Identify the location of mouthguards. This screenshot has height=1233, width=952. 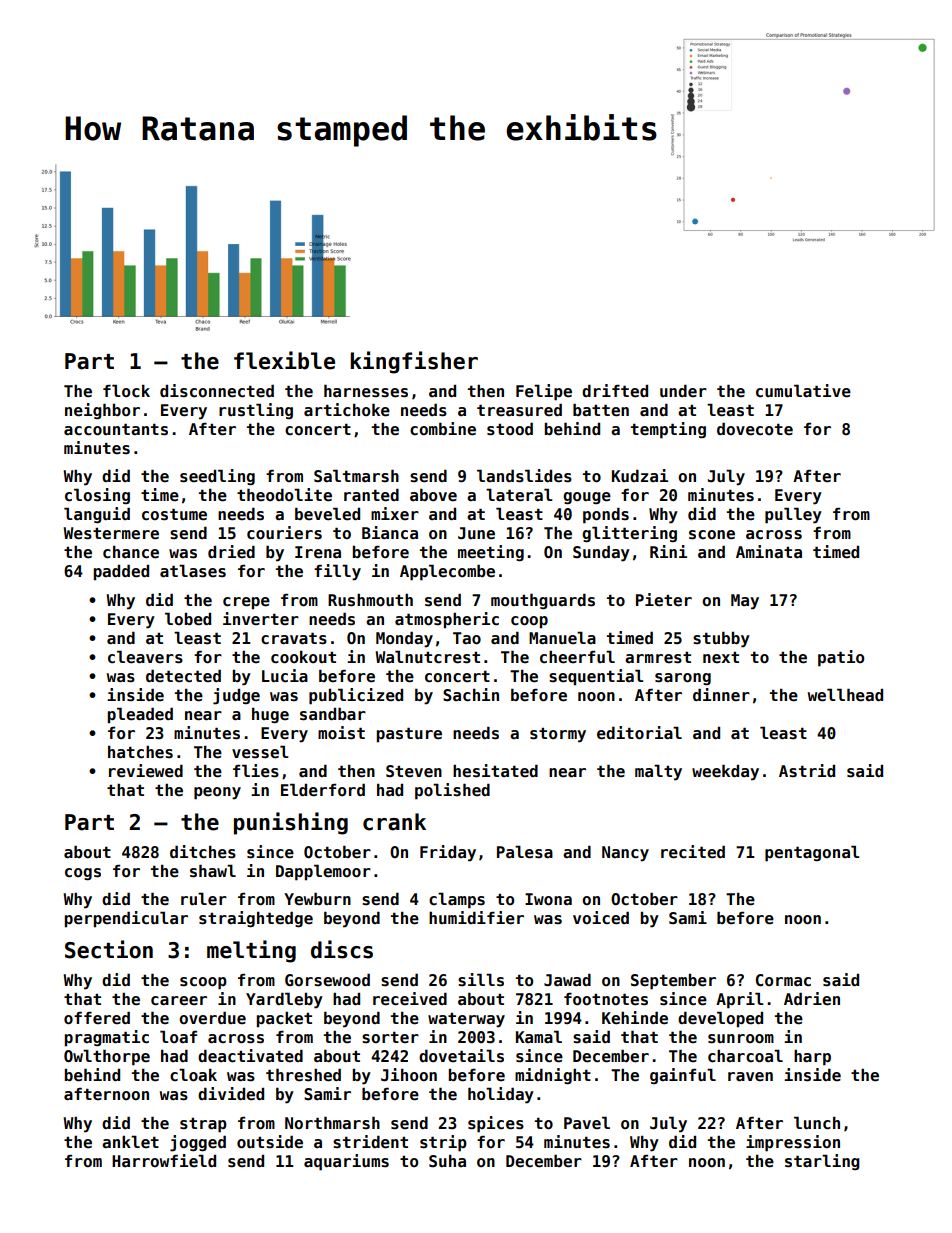
(543, 601).
